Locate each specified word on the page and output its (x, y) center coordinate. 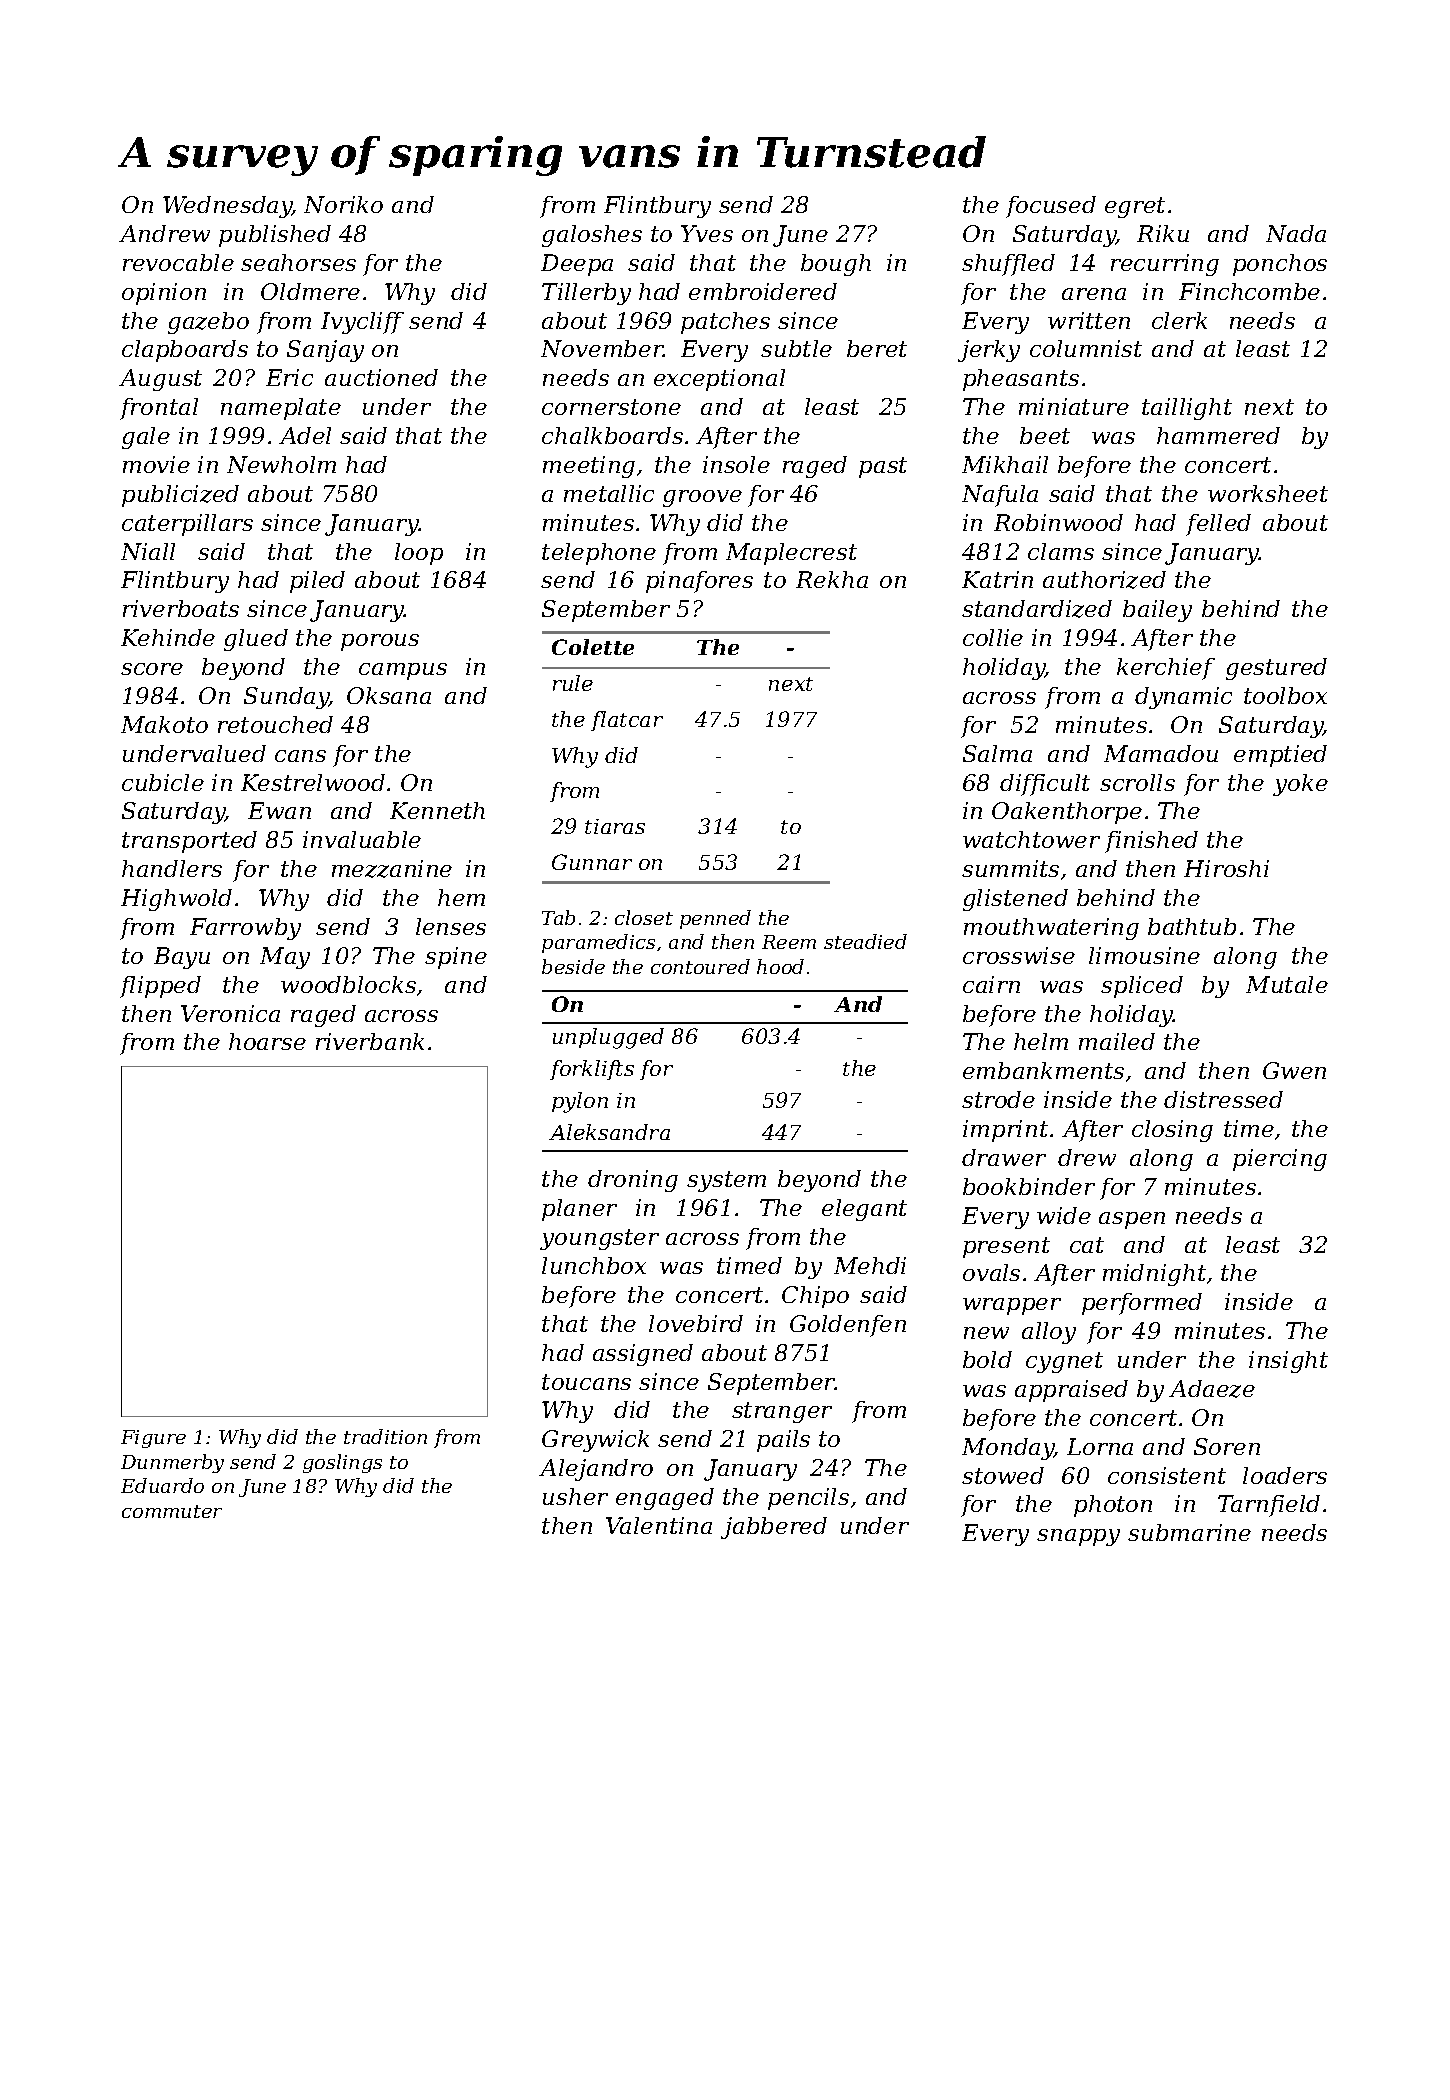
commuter (172, 1511)
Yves (707, 233)
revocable (178, 262)
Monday (1008, 1449)
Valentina (659, 1525)
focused (1051, 207)
